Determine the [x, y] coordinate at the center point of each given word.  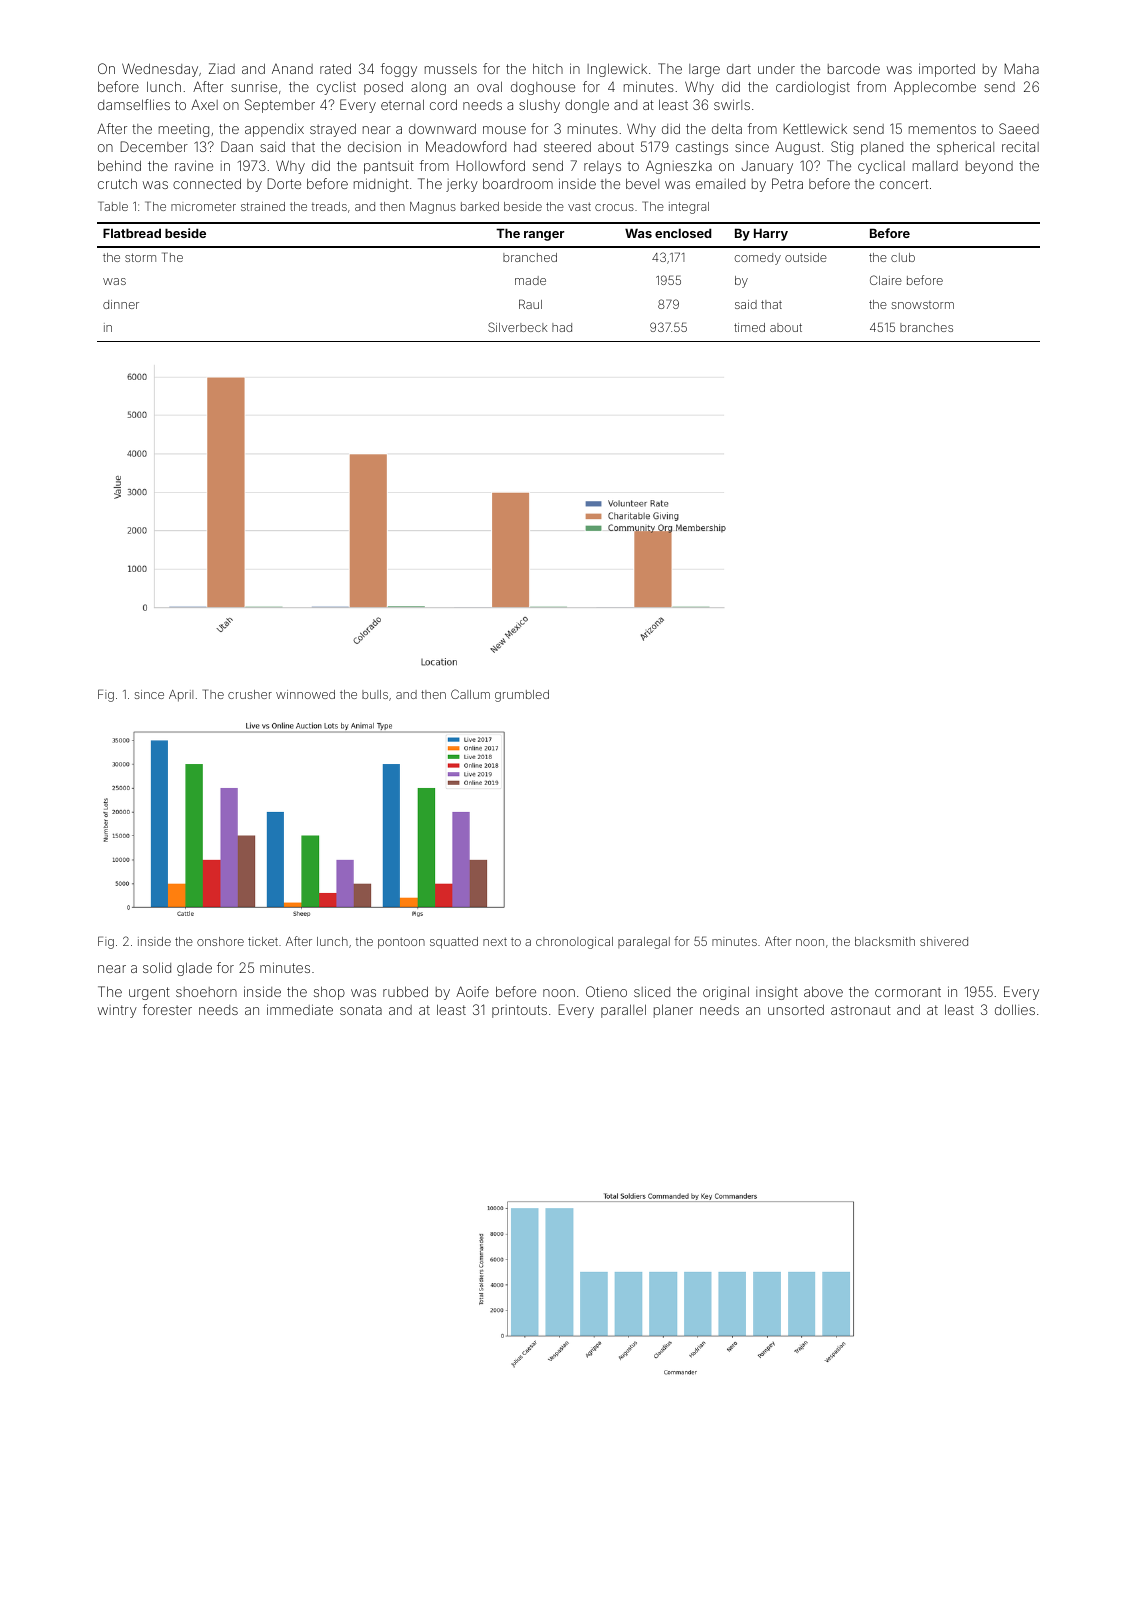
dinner [121, 304]
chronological [574, 943]
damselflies [134, 104]
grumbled [522, 696]
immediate [300, 1009]
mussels [451, 68]
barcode [854, 68]
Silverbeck [517, 327]
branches [926, 327]
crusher [250, 694]
